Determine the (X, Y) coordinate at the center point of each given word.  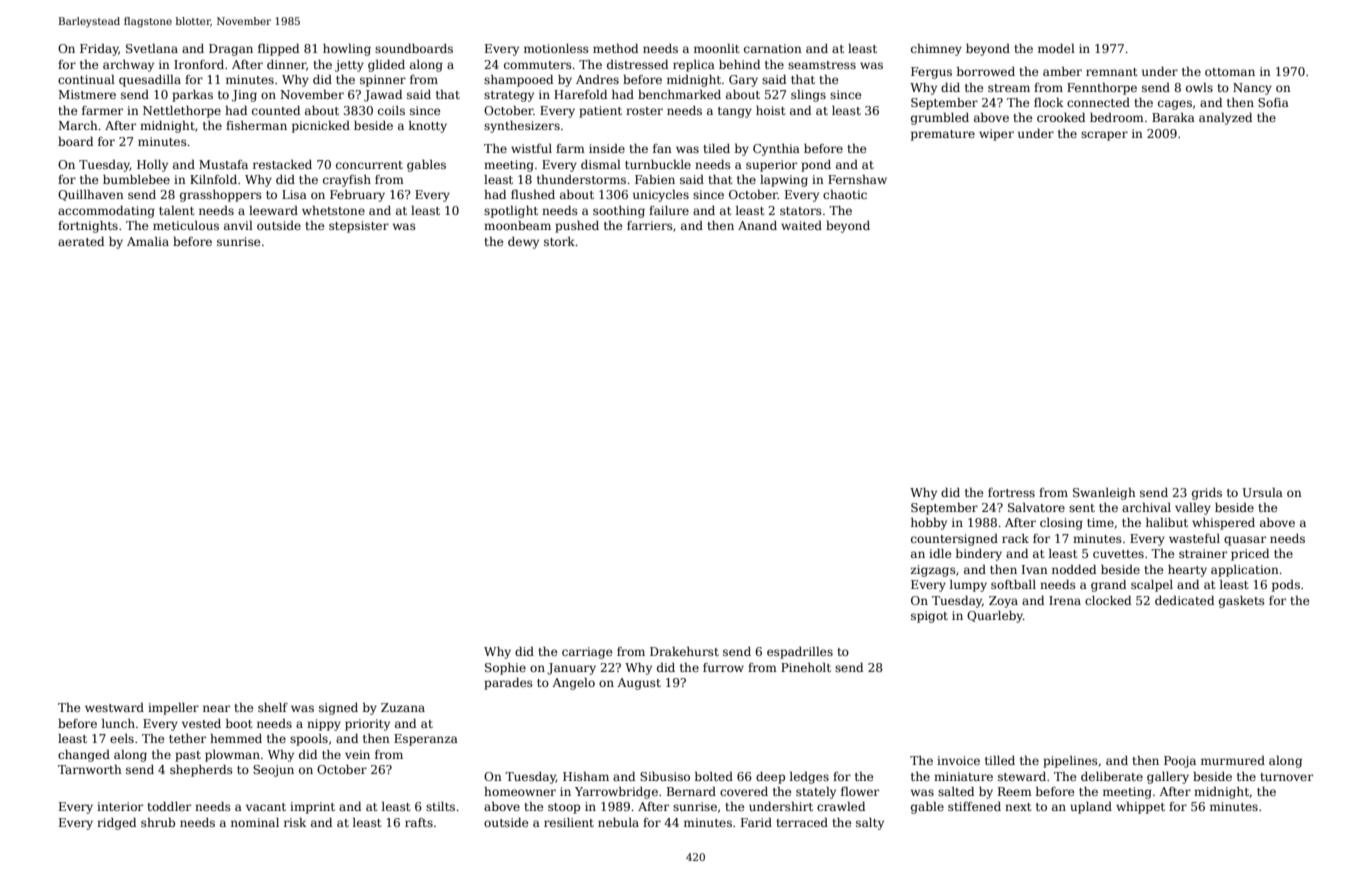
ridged (116, 824)
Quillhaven (91, 195)
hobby (929, 524)
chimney (936, 50)
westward (114, 707)
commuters (538, 65)
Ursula (1262, 492)
